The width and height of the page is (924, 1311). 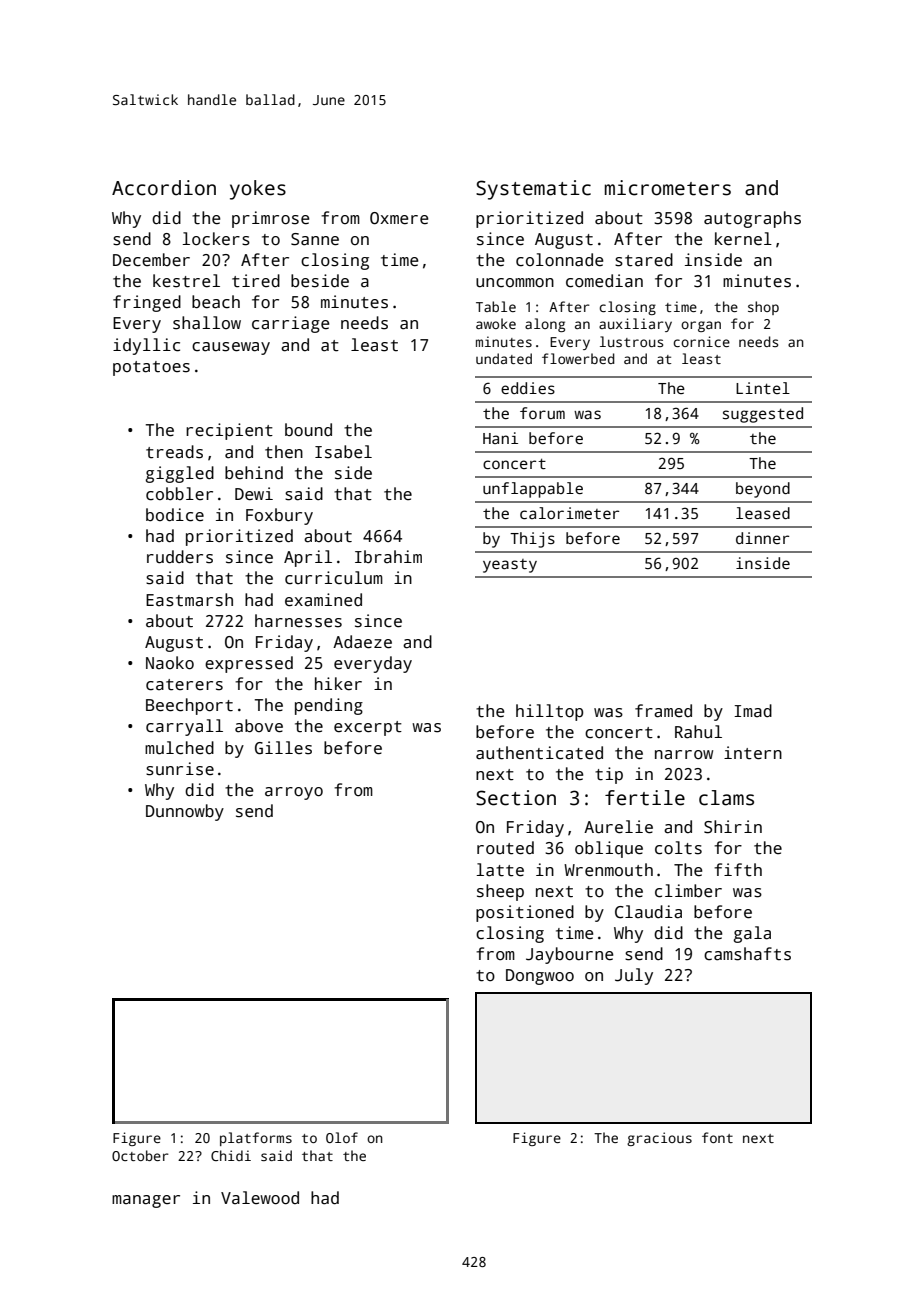 I want to click on Systematic, so click(x=533, y=190).
